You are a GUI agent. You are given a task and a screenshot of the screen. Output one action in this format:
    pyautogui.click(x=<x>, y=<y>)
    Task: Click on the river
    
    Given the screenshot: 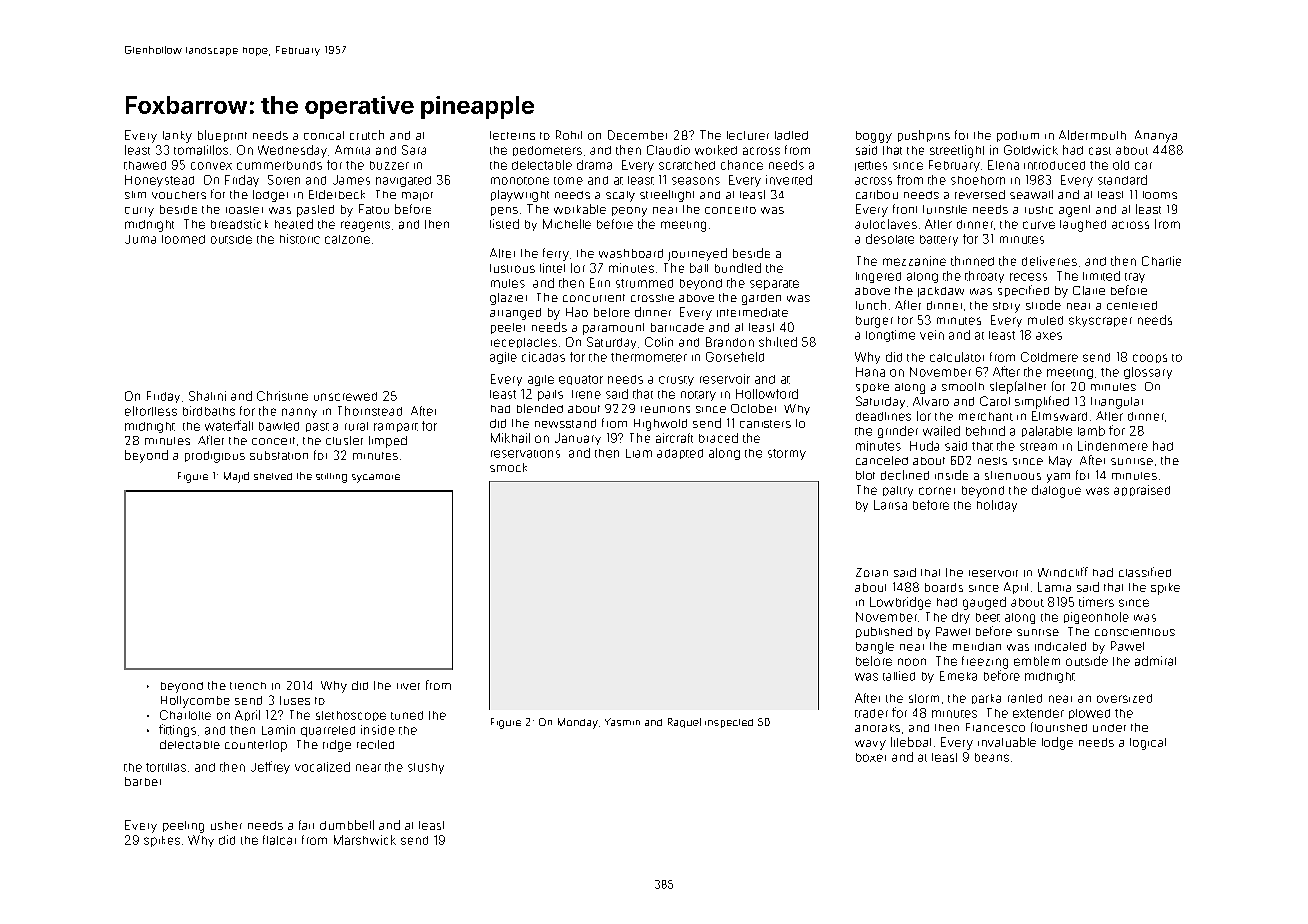 What is the action you would take?
    pyautogui.click(x=408, y=686)
